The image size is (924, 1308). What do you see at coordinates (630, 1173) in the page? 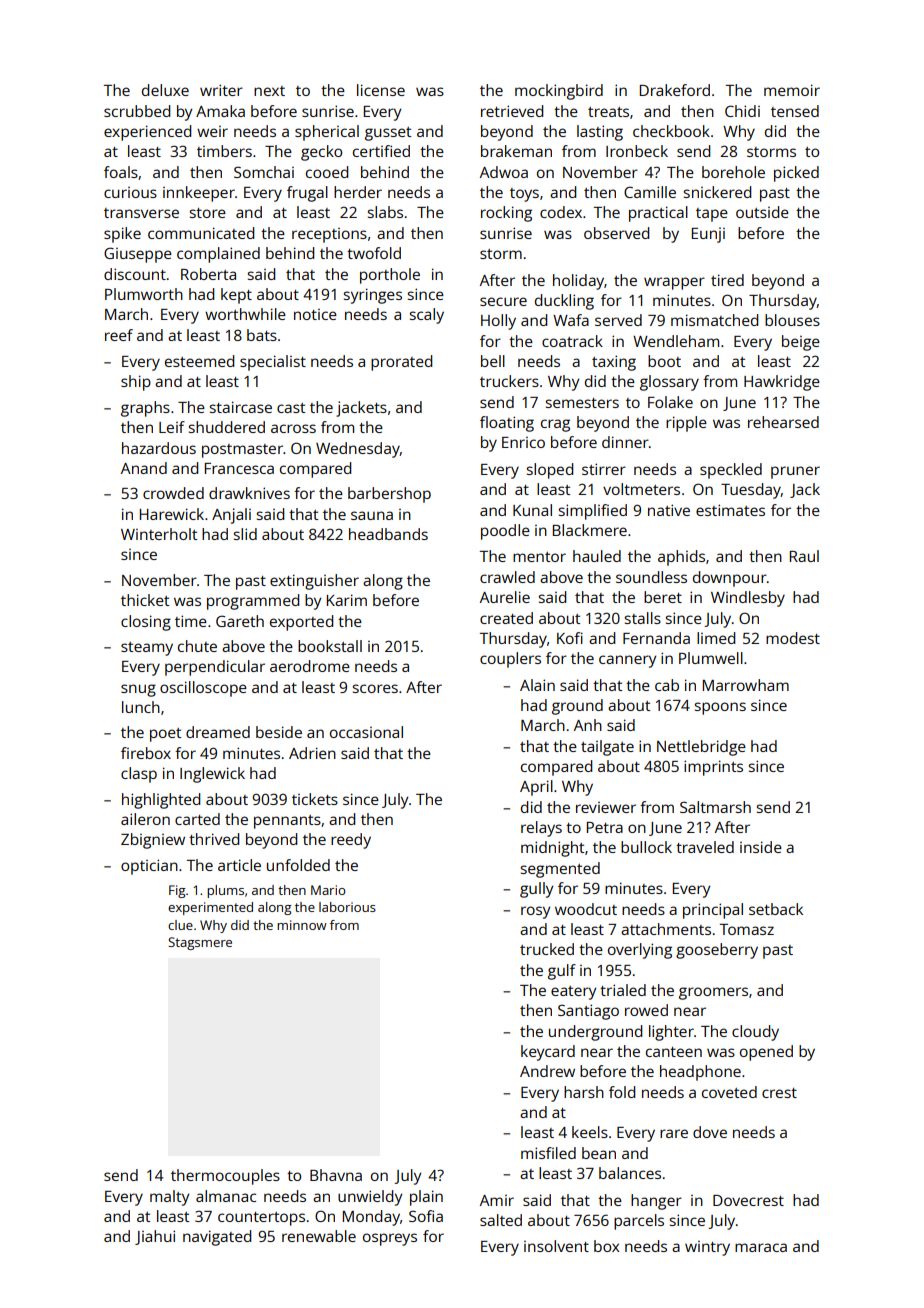
I see `balances` at bounding box center [630, 1173].
